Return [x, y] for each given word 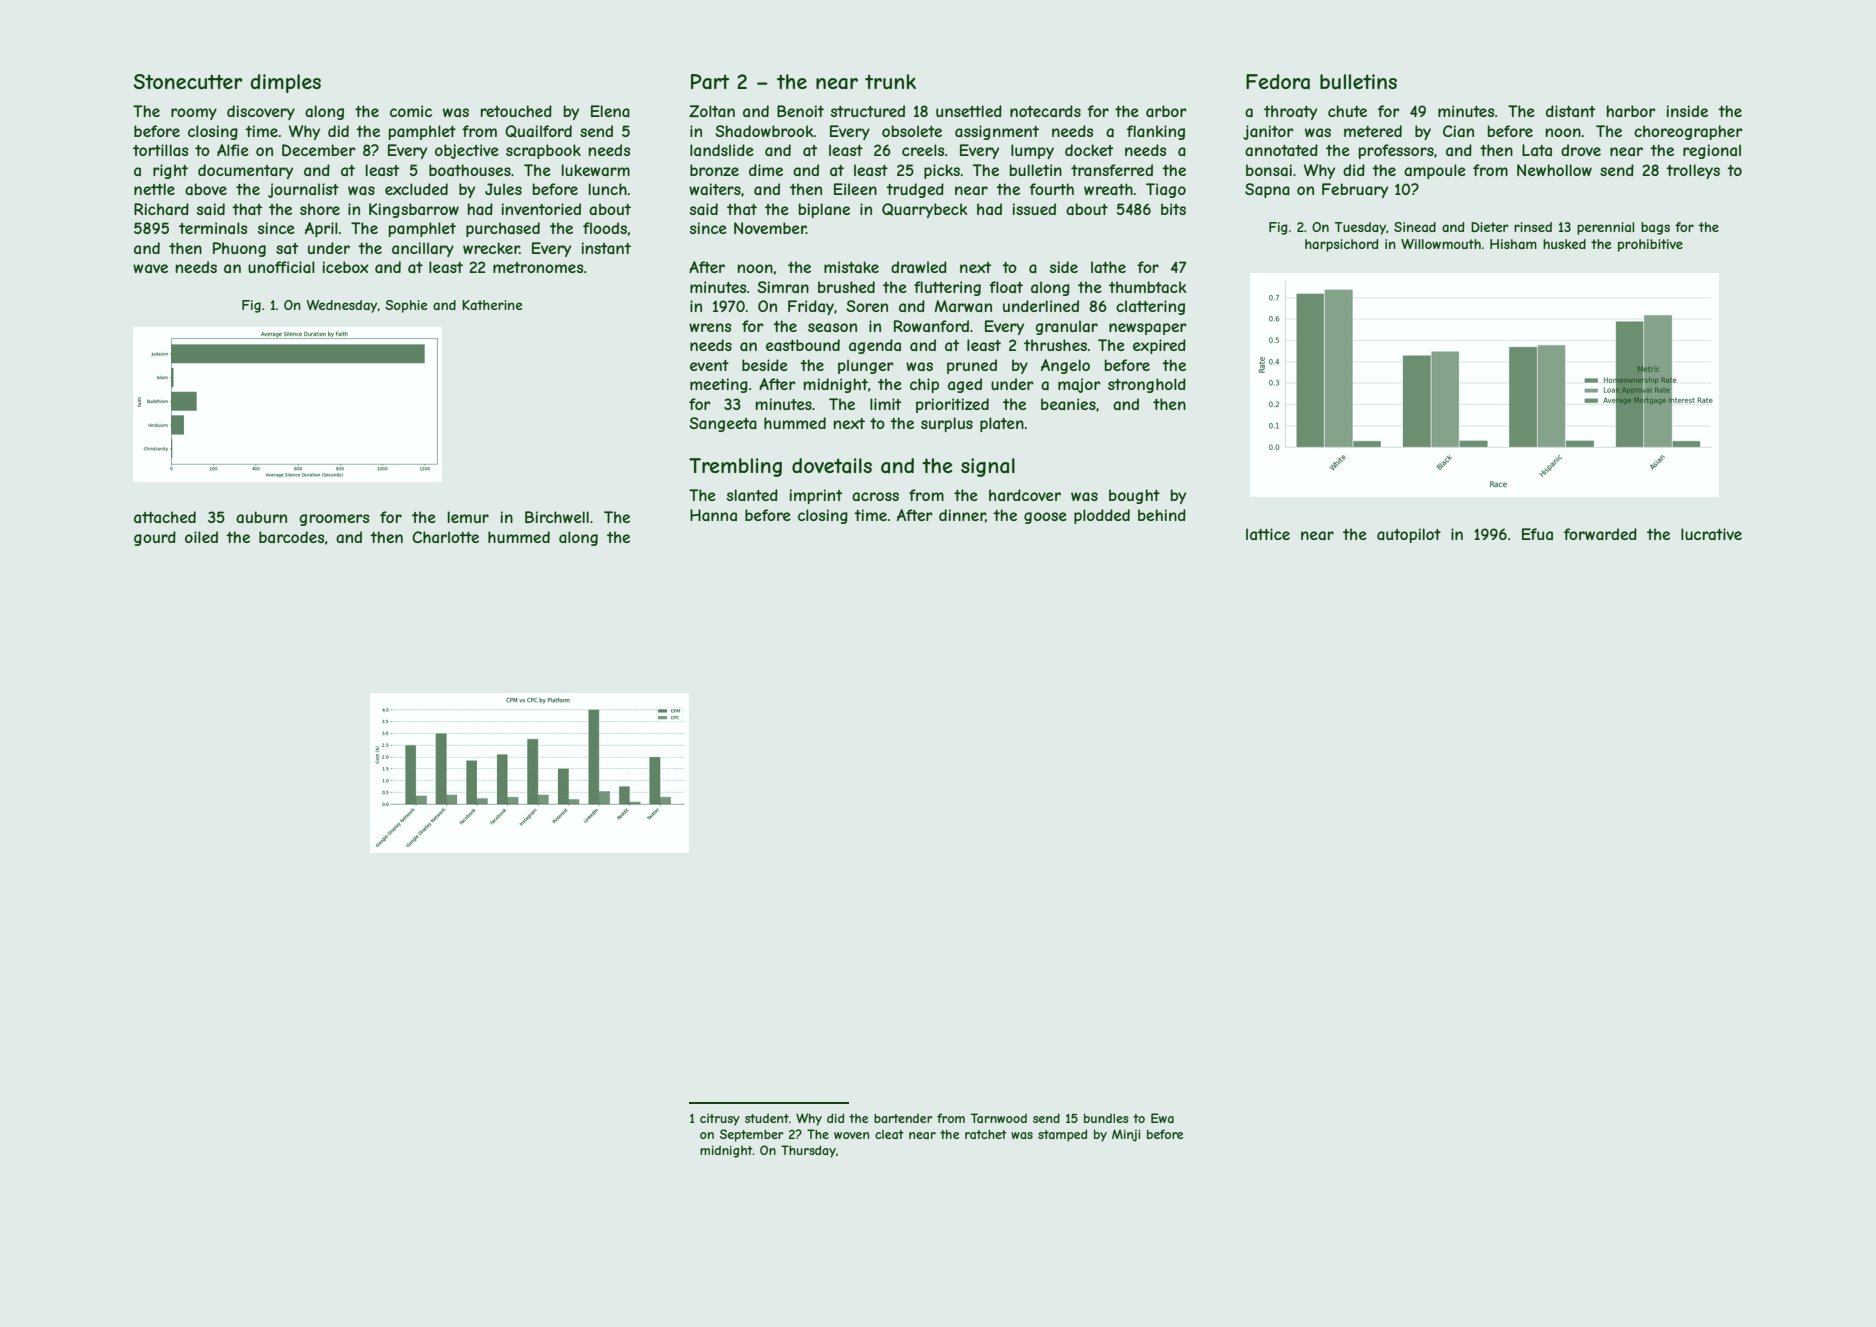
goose [1045, 518]
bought [1134, 496]
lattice [1268, 534]
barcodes [291, 537]
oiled [201, 537]
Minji [1126, 1135]
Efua [1537, 534]
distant [1570, 111]
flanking [1156, 132]
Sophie [406, 306]
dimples [286, 83]
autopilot [1409, 535]
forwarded [1600, 534]
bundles [1106, 1118]
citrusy [720, 1120]
